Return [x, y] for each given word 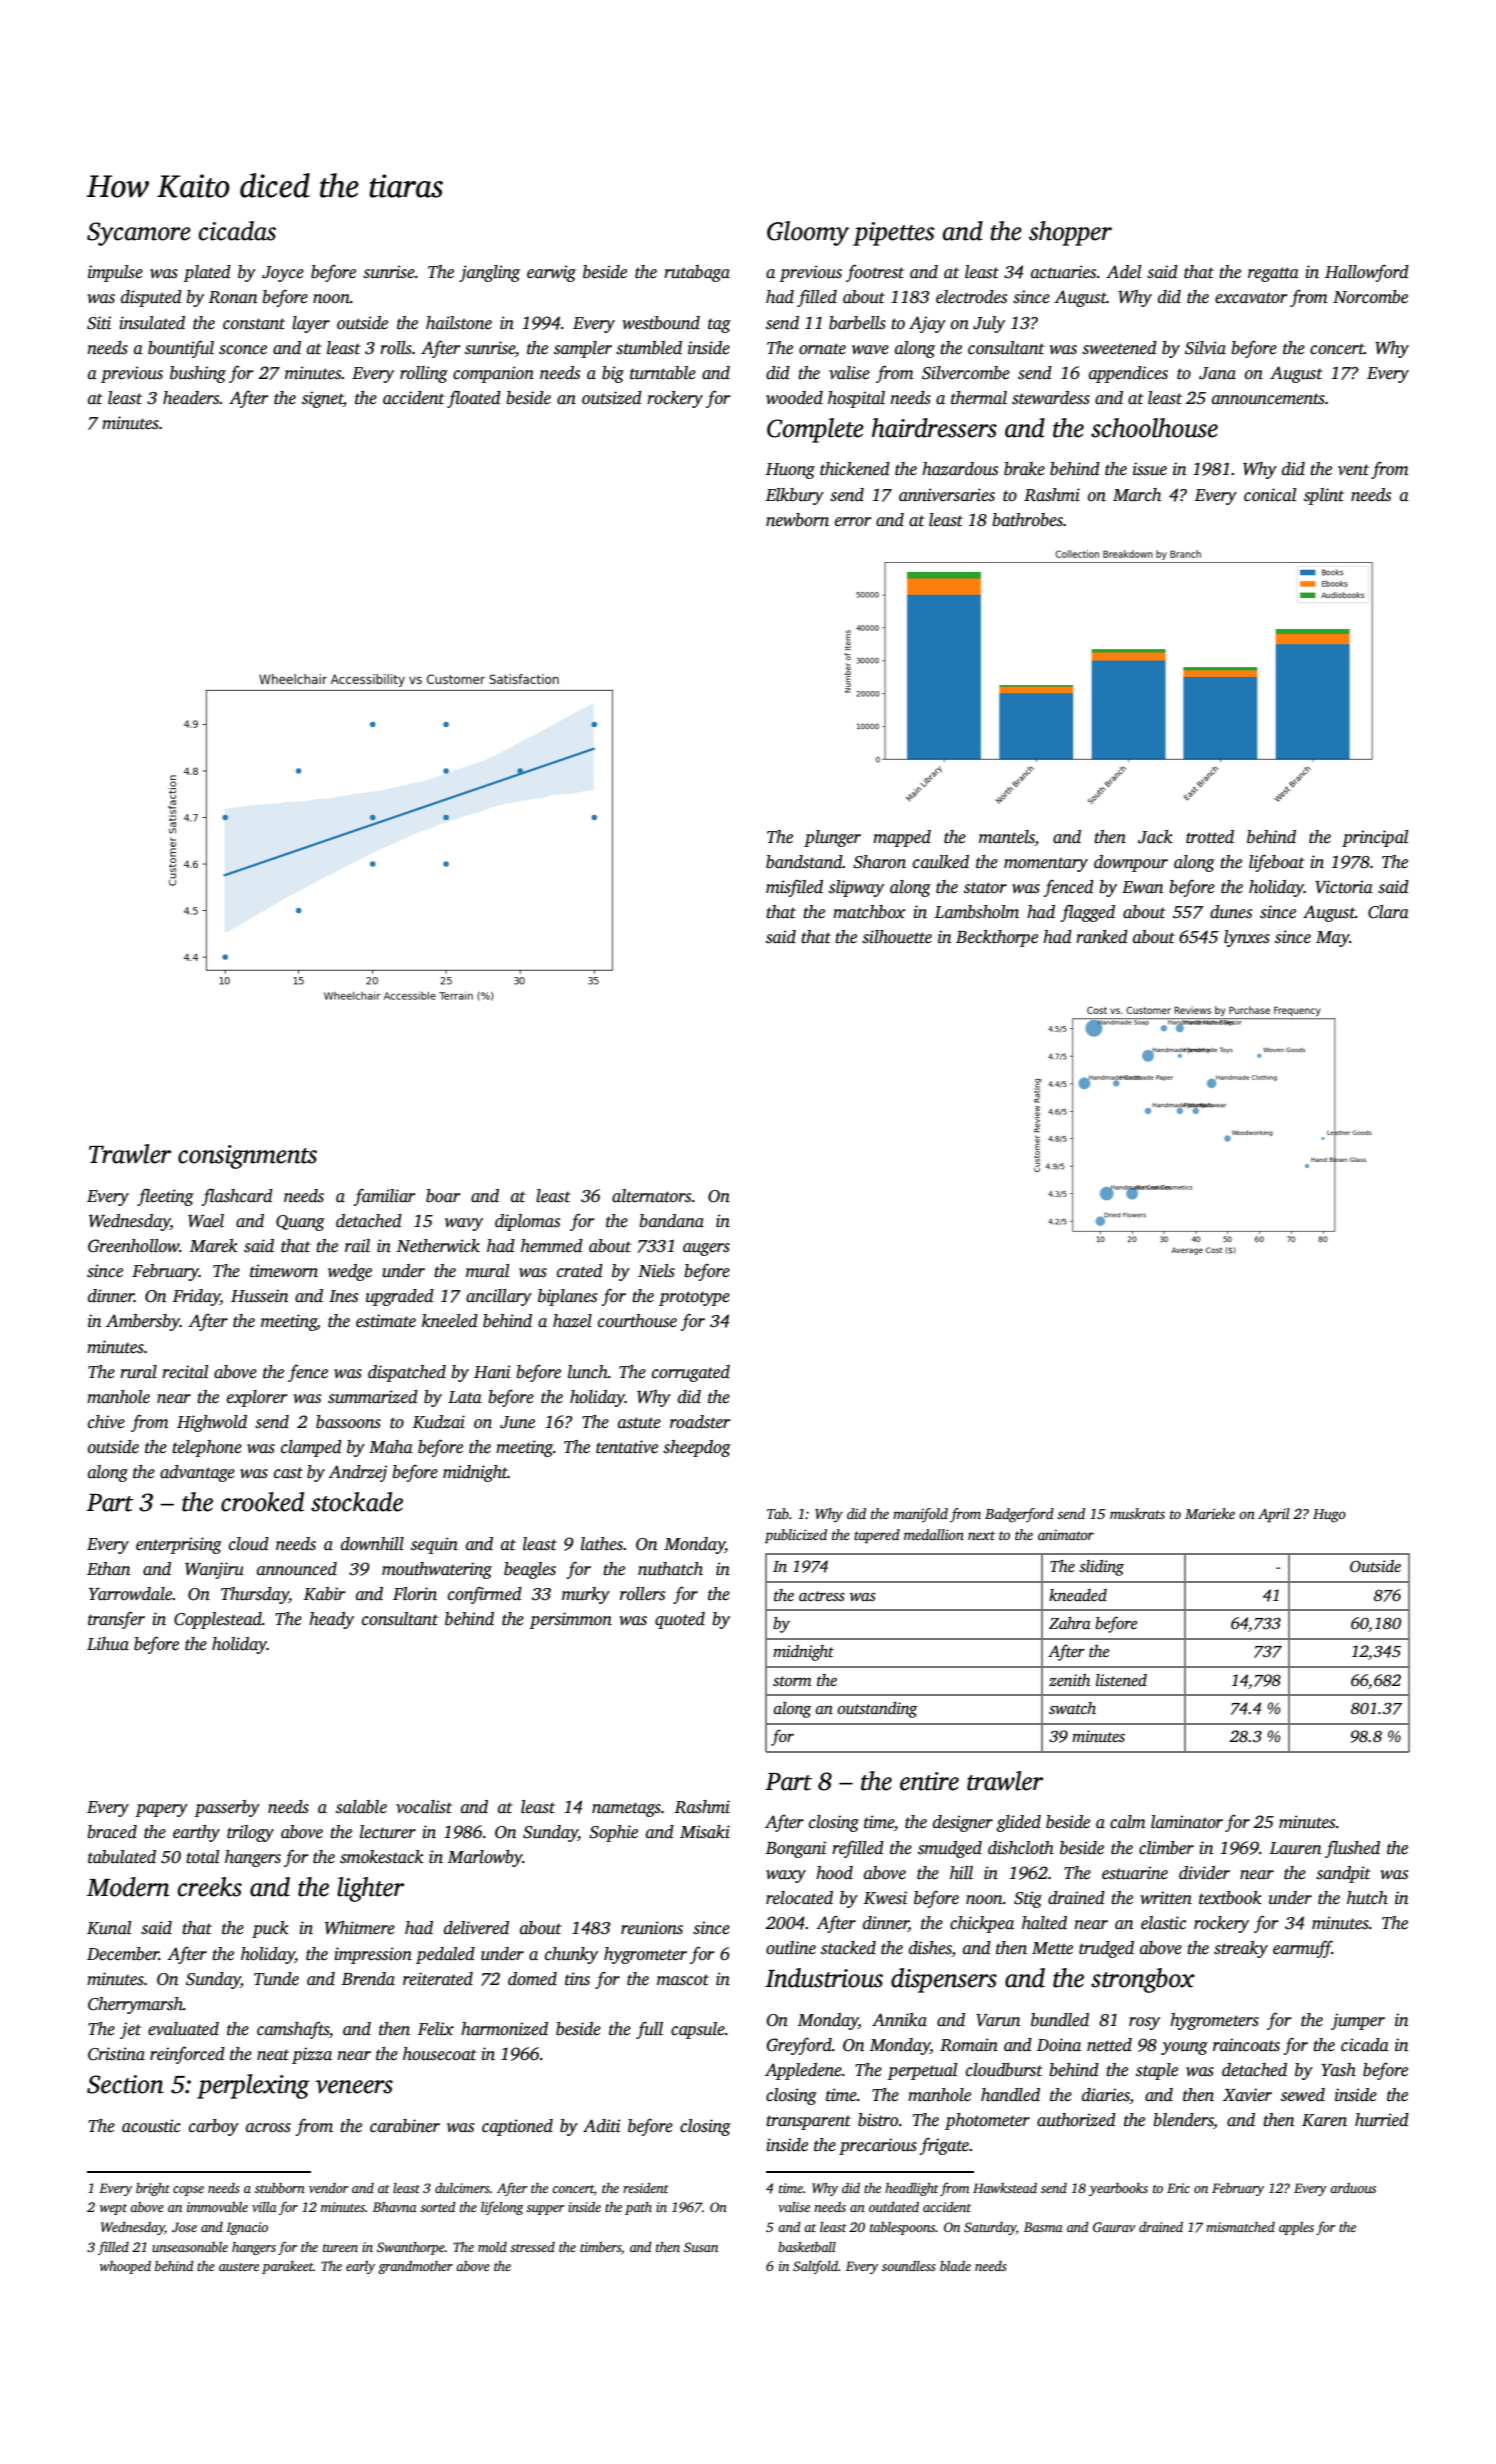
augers [706, 1249]
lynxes [1247, 938]
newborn [797, 520]
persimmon [570, 1620]
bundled [1060, 2020]
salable [361, 1807]
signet [322, 399]
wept [113, 2209]
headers [191, 398]
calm [1128, 1822]
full [649, 2030]
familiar [385, 1197]
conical [1270, 495]
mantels [1007, 837]
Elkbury [795, 496]
